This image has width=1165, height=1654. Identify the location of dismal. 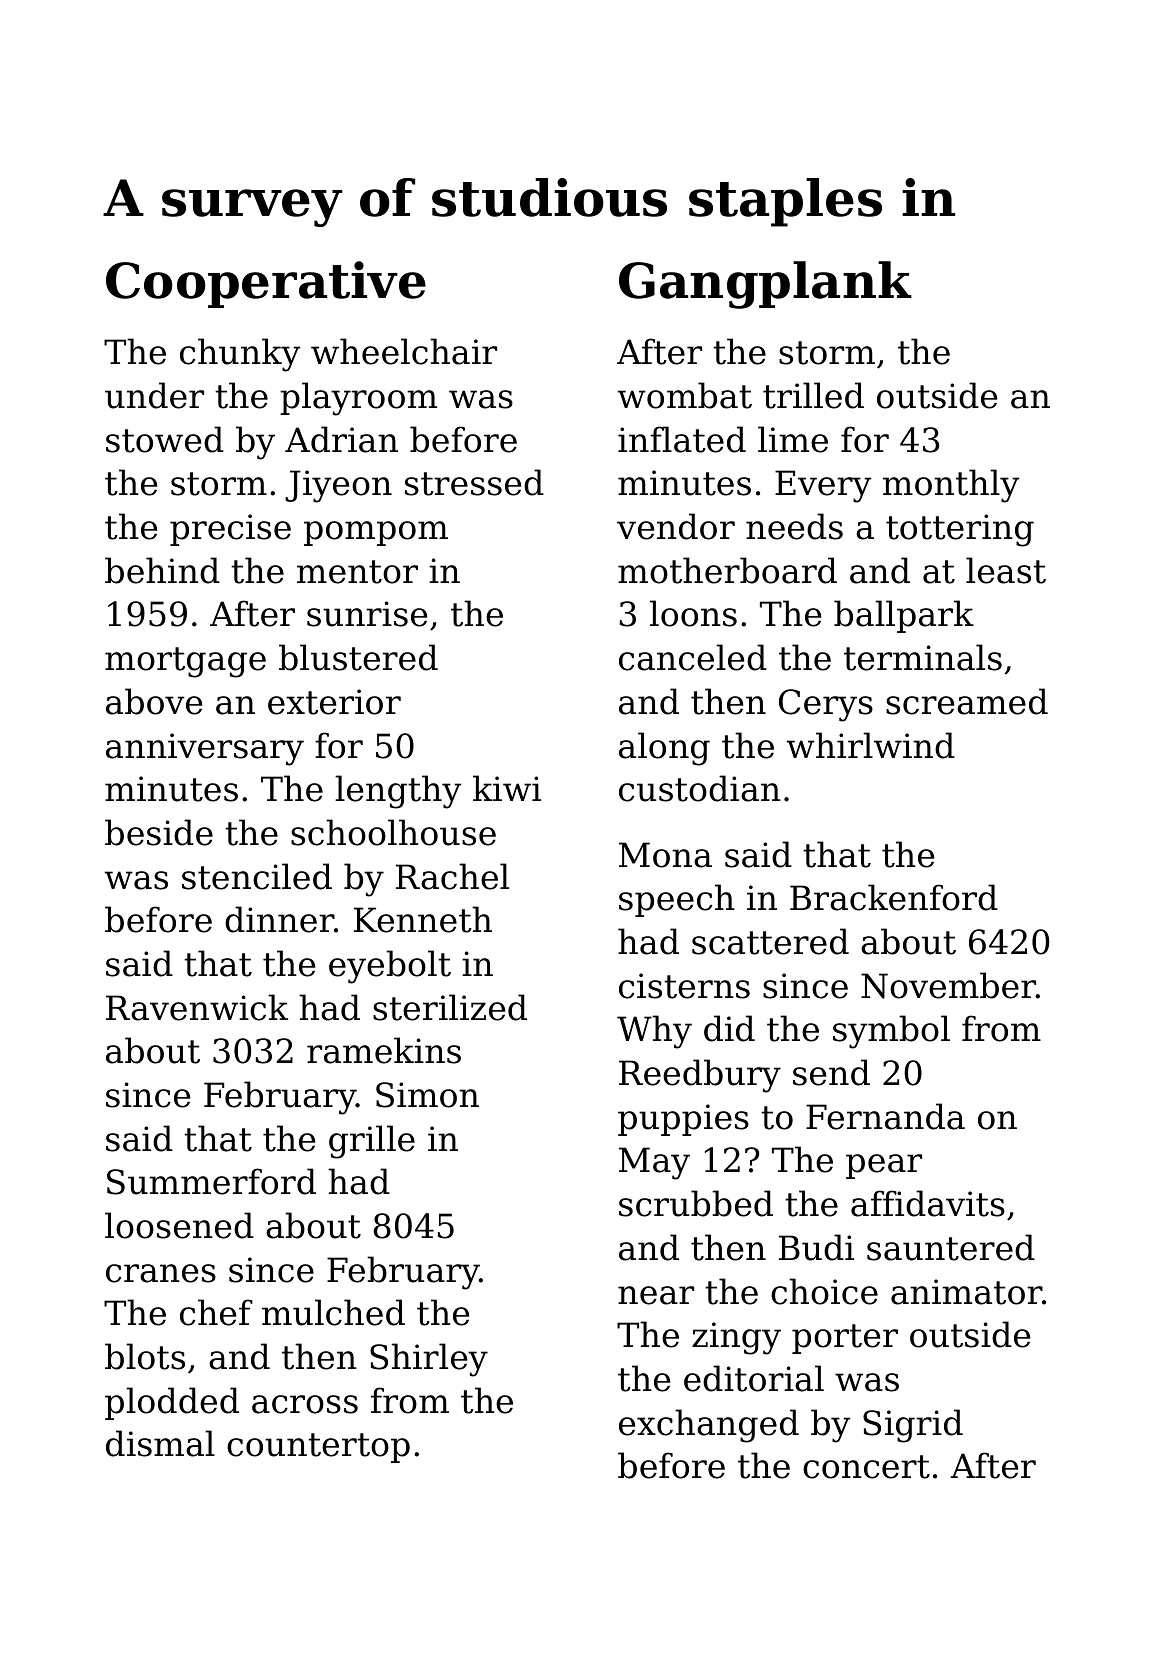
(160, 1443).
